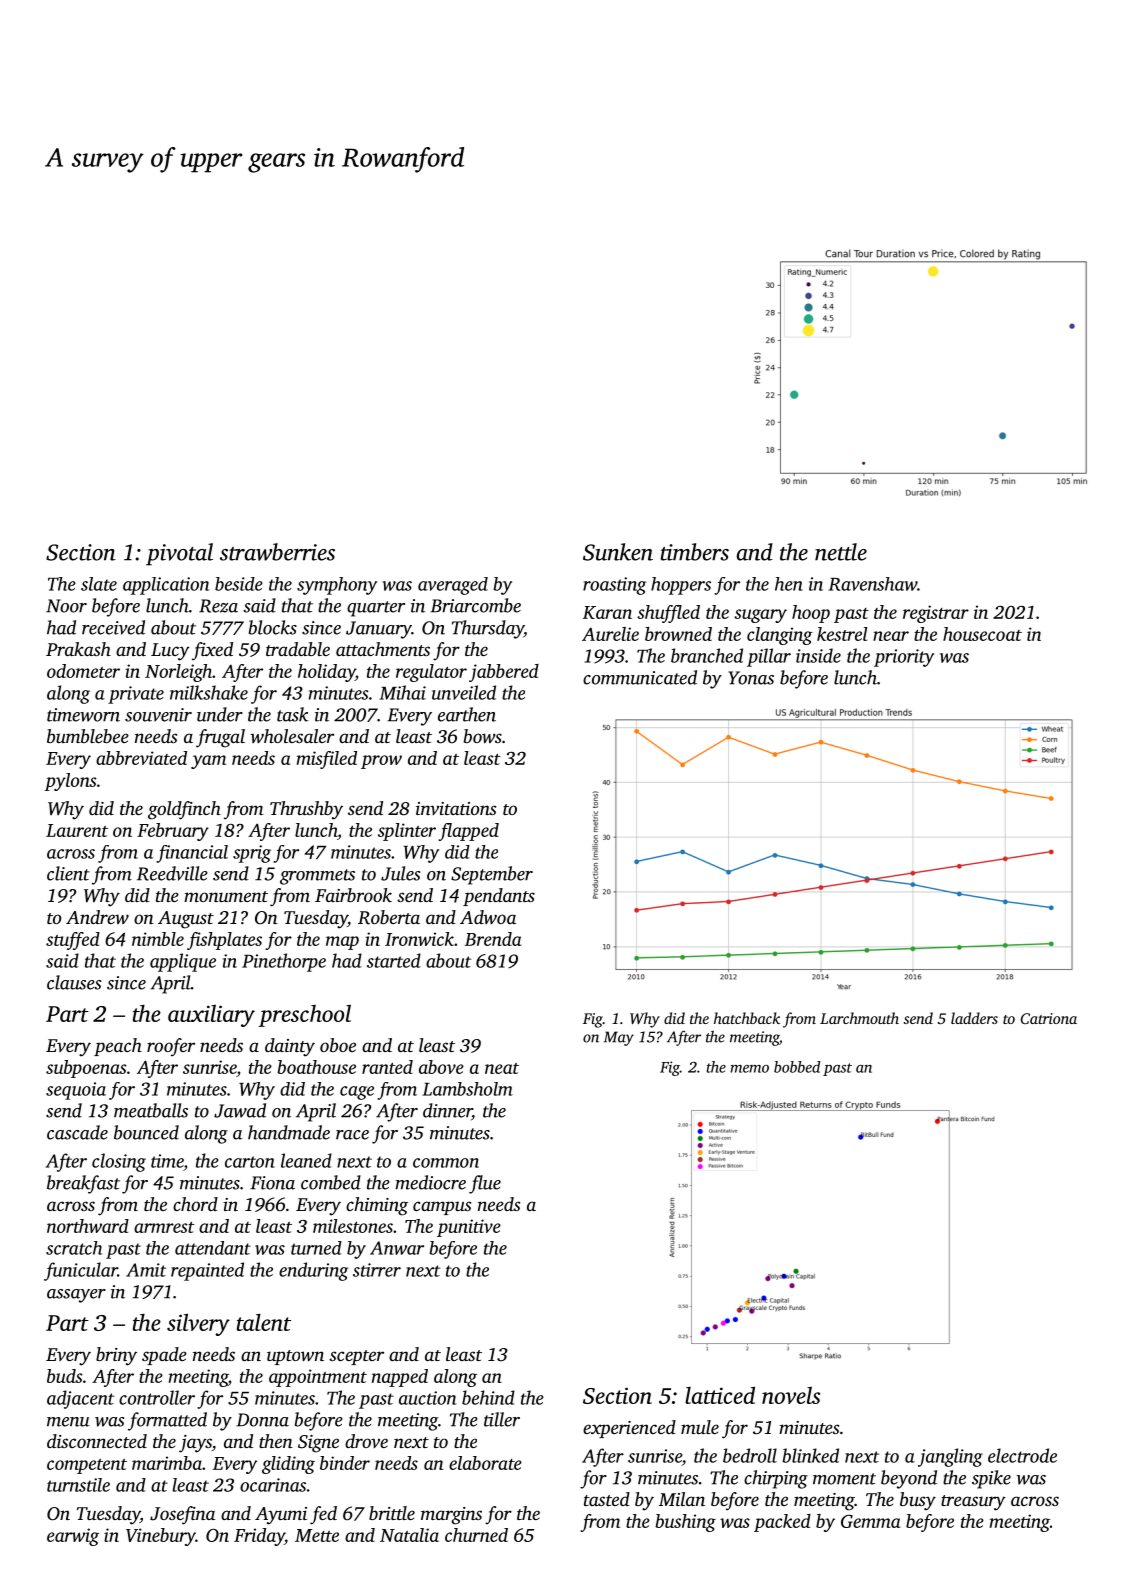  I want to click on latticed, so click(720, 1395).
